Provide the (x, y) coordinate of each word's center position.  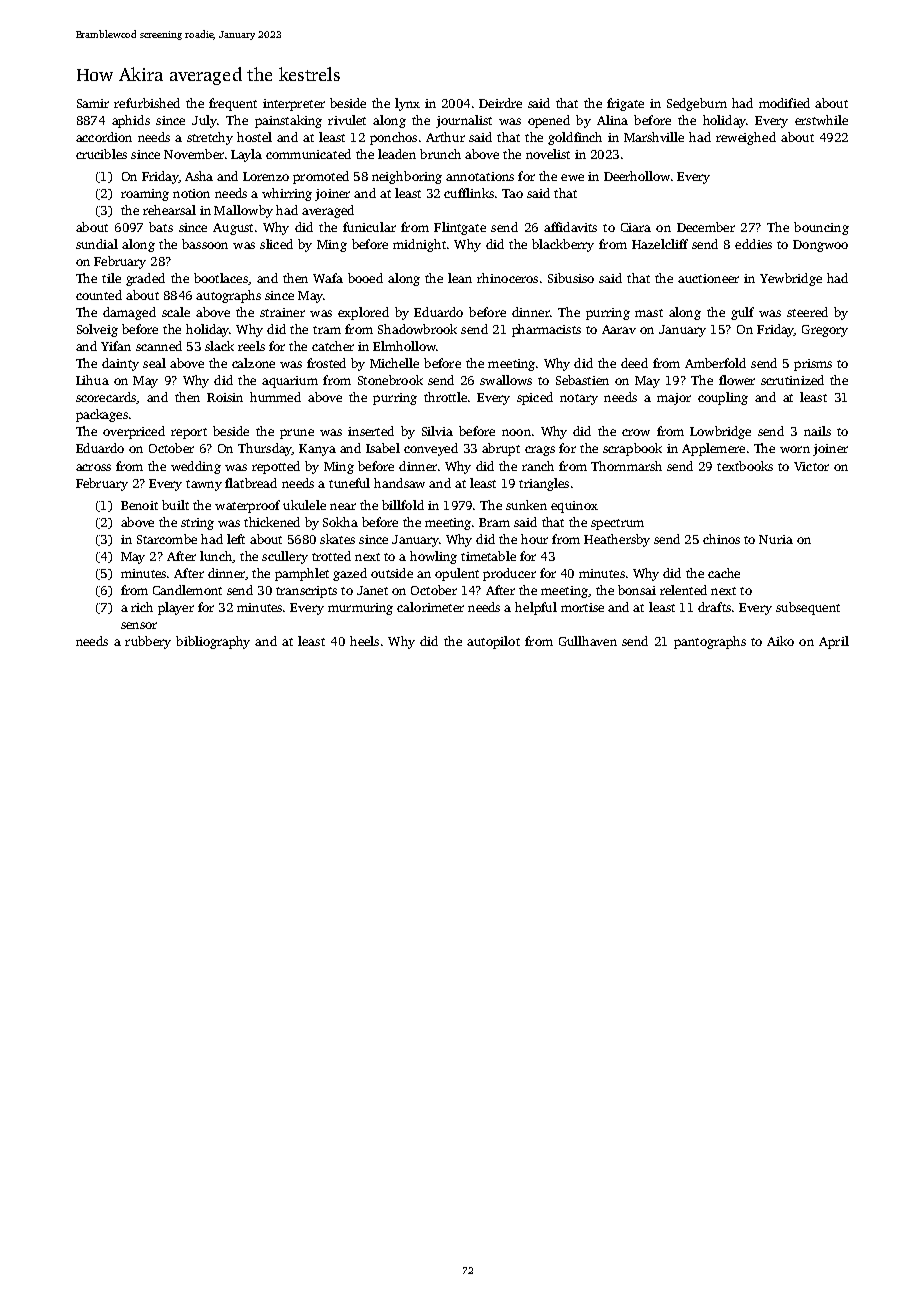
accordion (104, 137)
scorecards (106, 397)
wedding (196, 467)
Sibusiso (571, 278)
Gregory (825, 331)
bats (161, 227)
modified (784, 103)
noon (516, 432)
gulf (742, 313)
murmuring (360, 609)
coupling (723, 398)
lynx (407, 104)
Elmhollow (404, 346)
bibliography (213, 642)
